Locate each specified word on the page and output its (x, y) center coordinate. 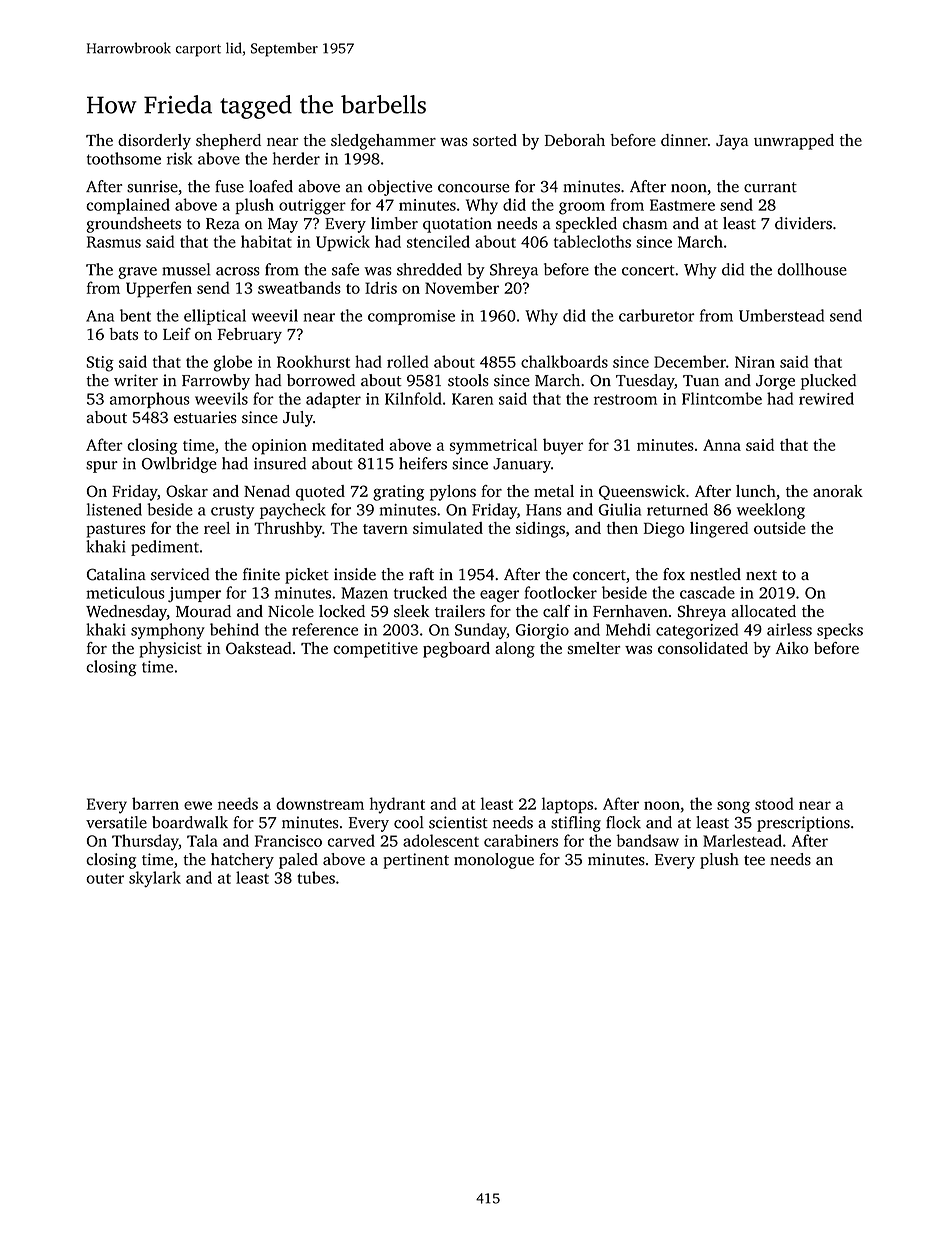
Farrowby (216, 382)
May (283, 225)
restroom (625, 400)
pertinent (416, 861)
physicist (170, 650)
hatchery (242, 861)
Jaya (732, 142)
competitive (376, 650)
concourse (473, 188)
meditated (348, 444)
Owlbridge (179, 465)
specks (840, 631)
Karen (472, 399)
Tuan (701, 381)
